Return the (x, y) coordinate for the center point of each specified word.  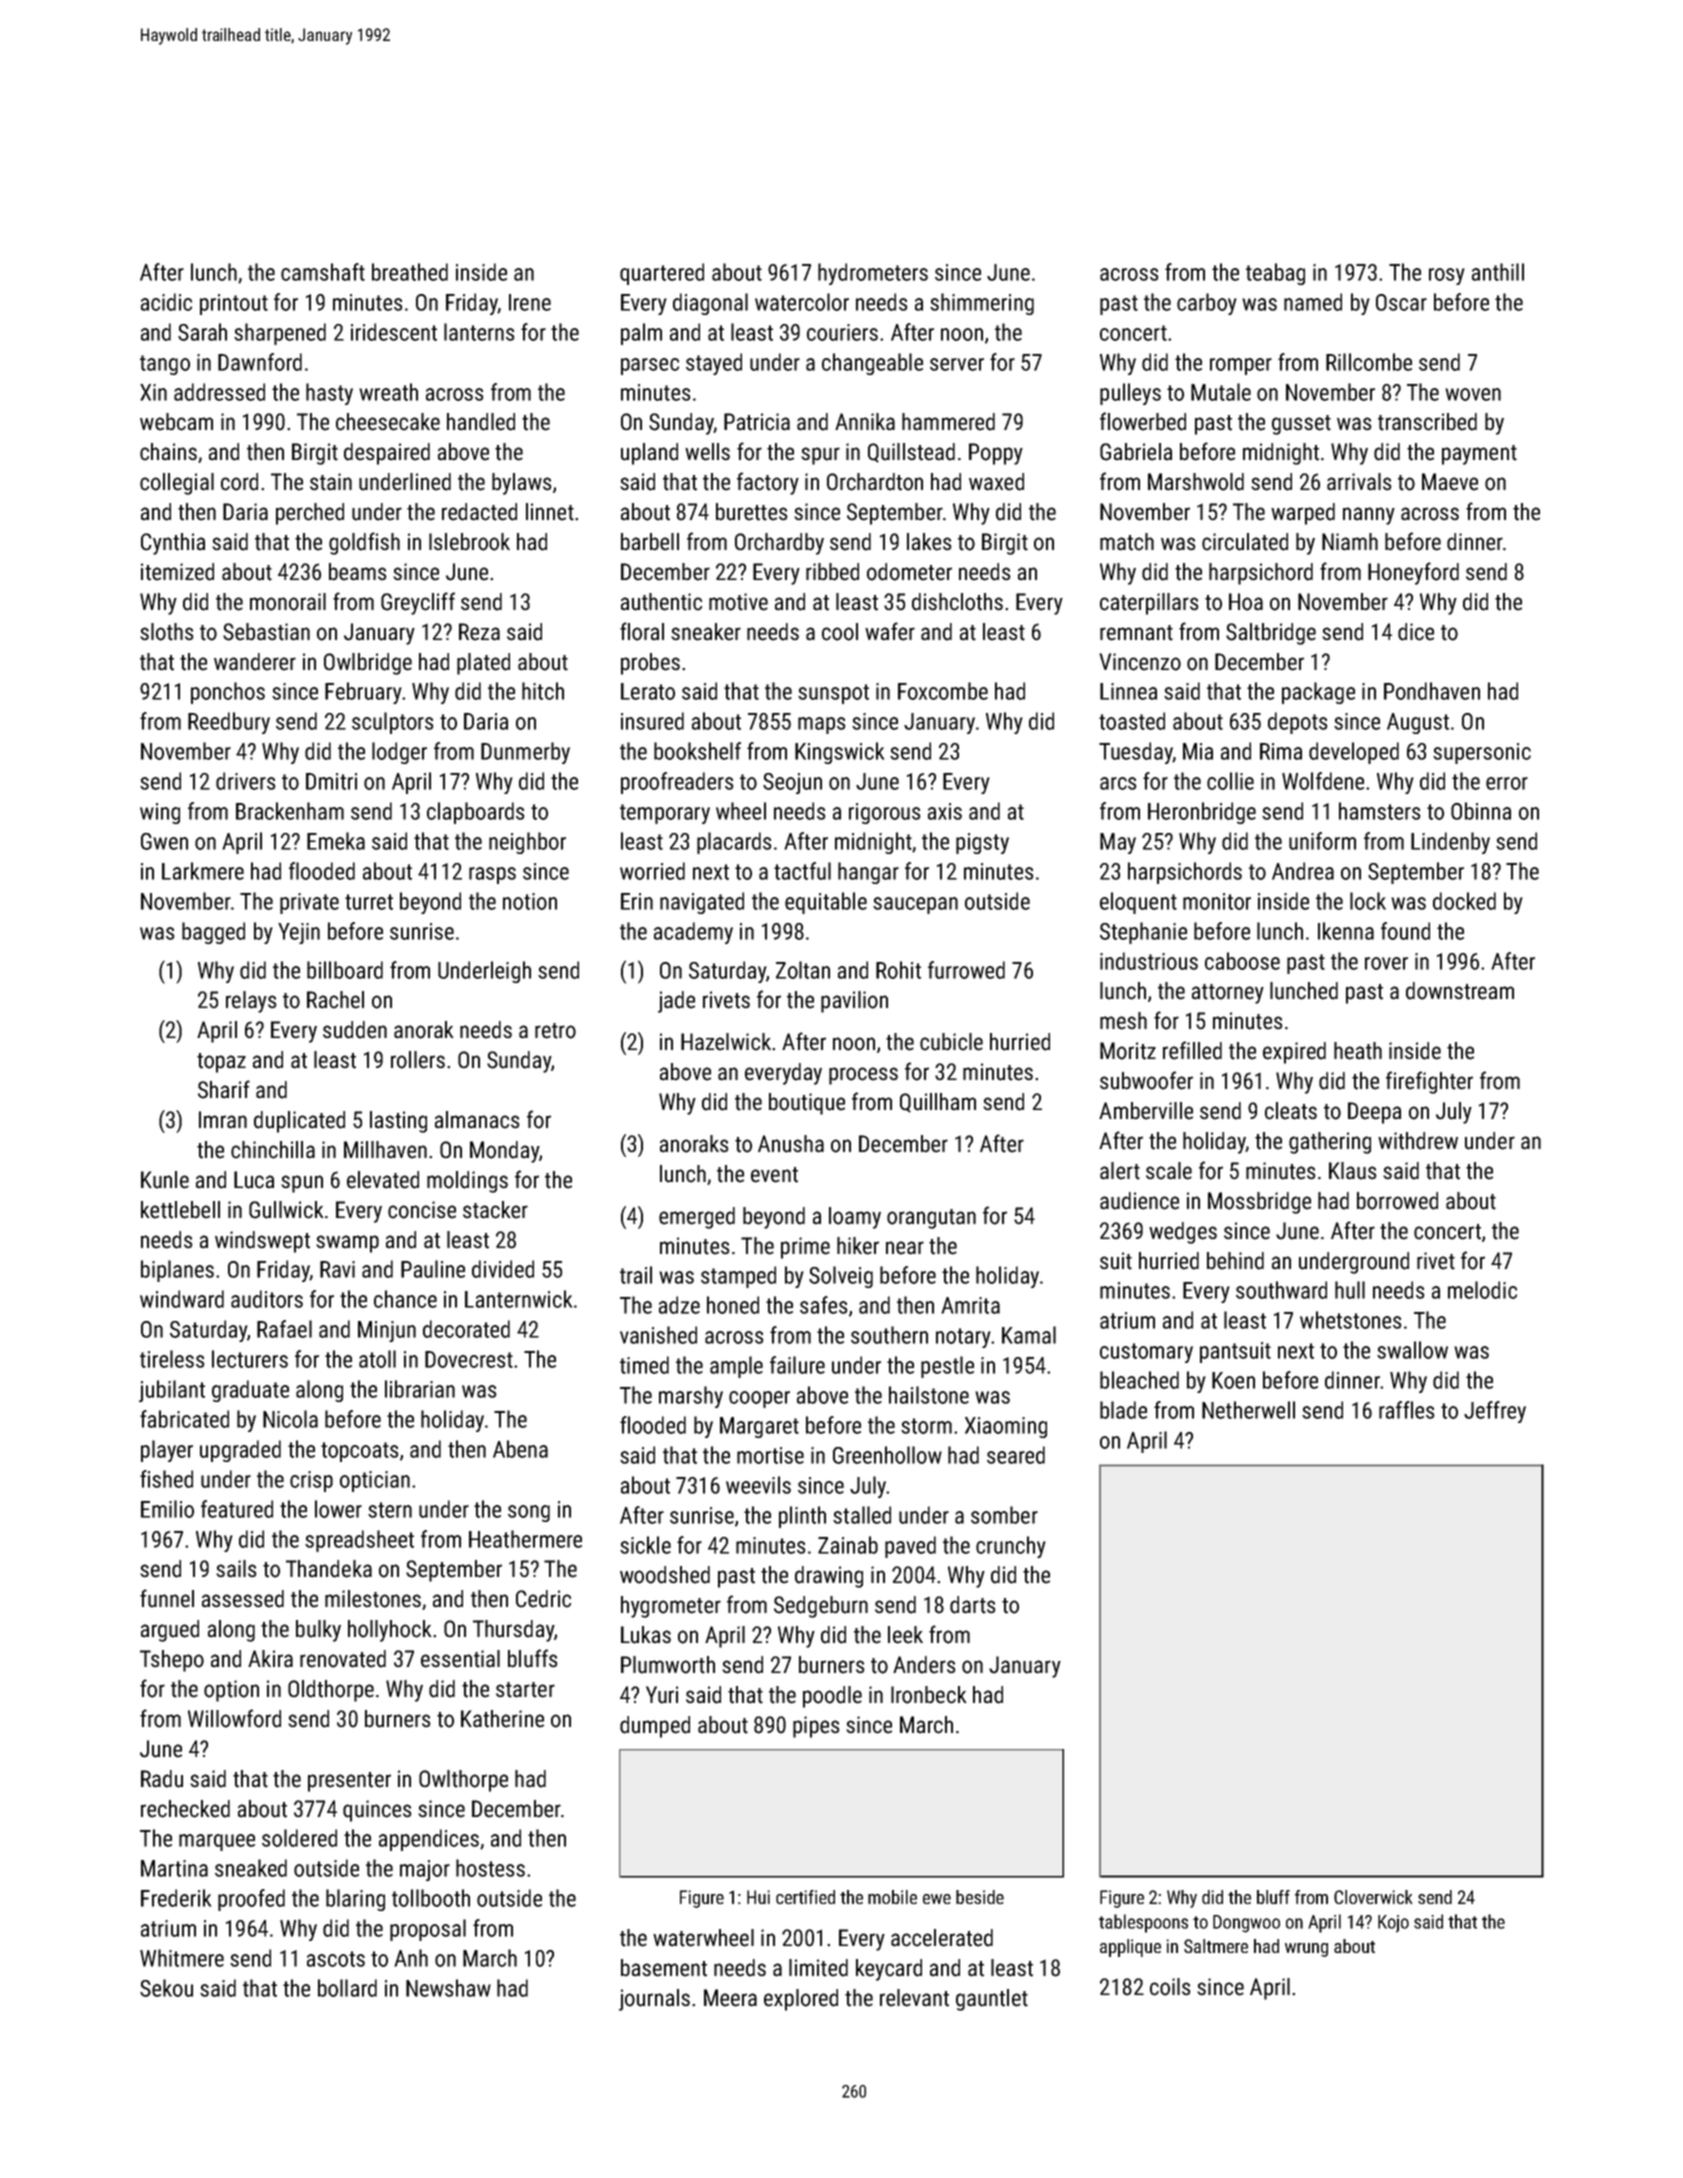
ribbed (832, 572)
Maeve (1450, 482)
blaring (355, 1900)
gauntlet (992, 2000)
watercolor (802, 302)
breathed (410, 272)
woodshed (665, 1575)
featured (237, 1509)
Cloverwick (1373, 1897)
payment (1479, 455)
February (363, 693)
